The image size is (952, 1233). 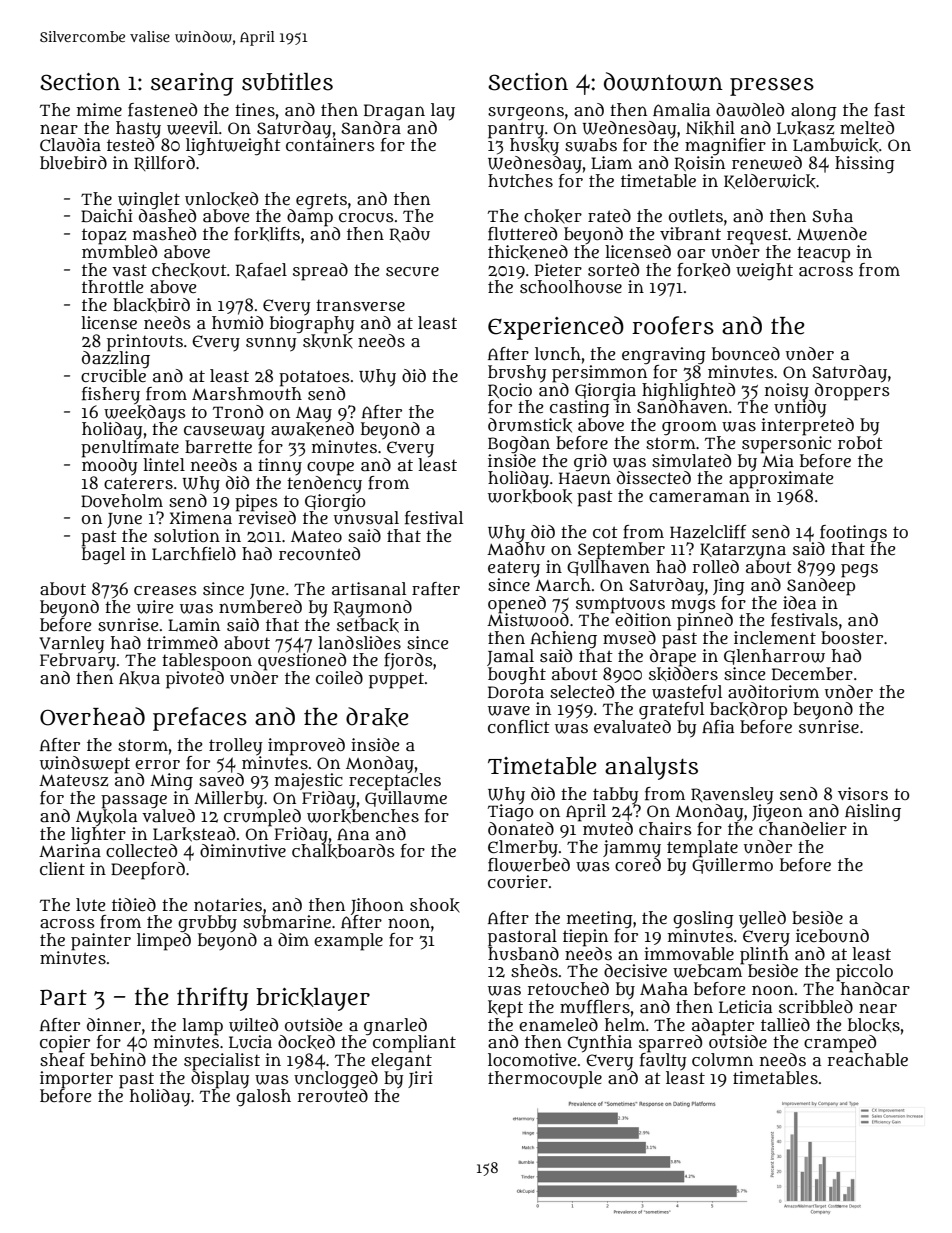 I want to click on unlocked, so click(x=221, y=199).
